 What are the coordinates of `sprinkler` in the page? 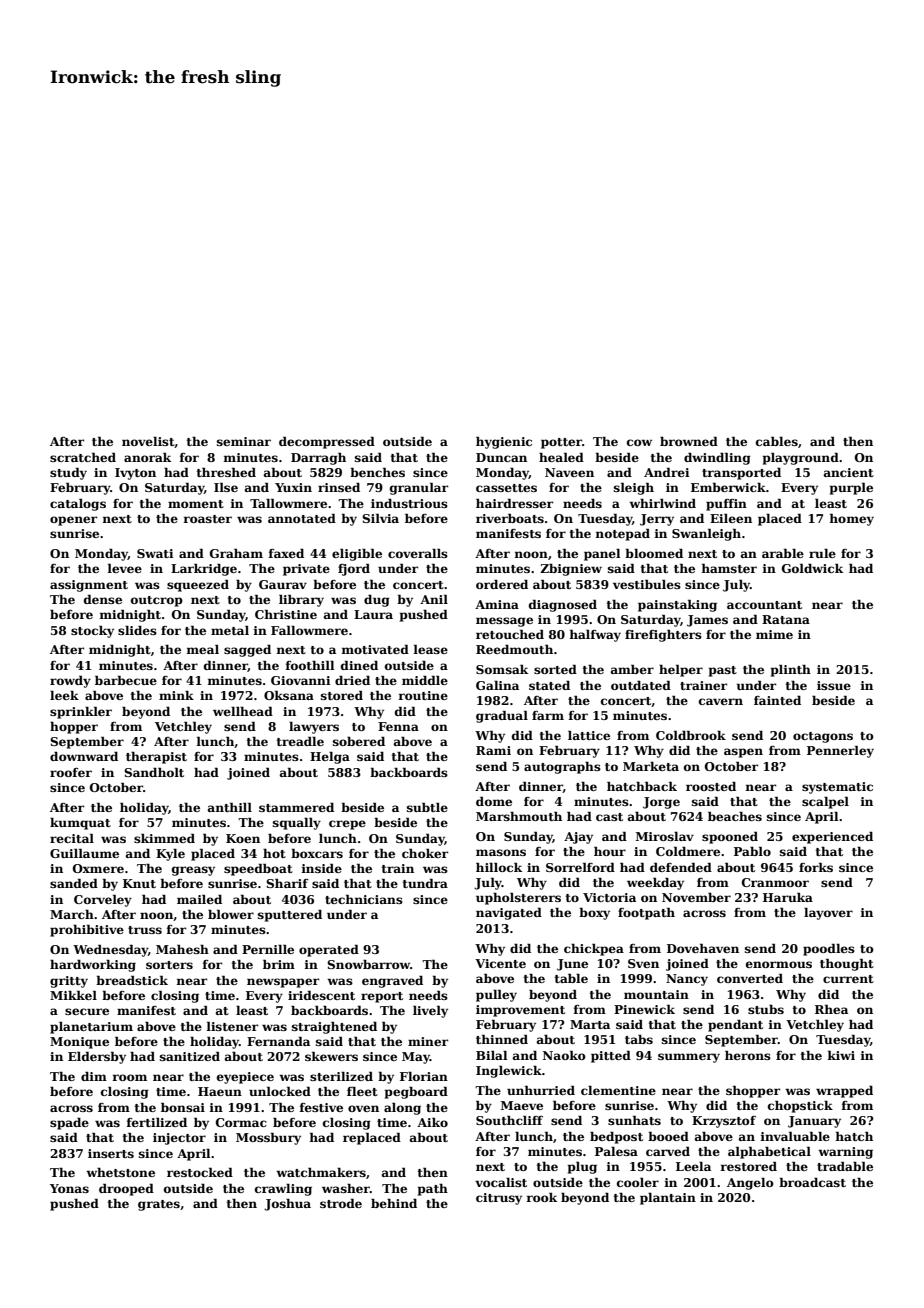 It's located at (81, 712).
